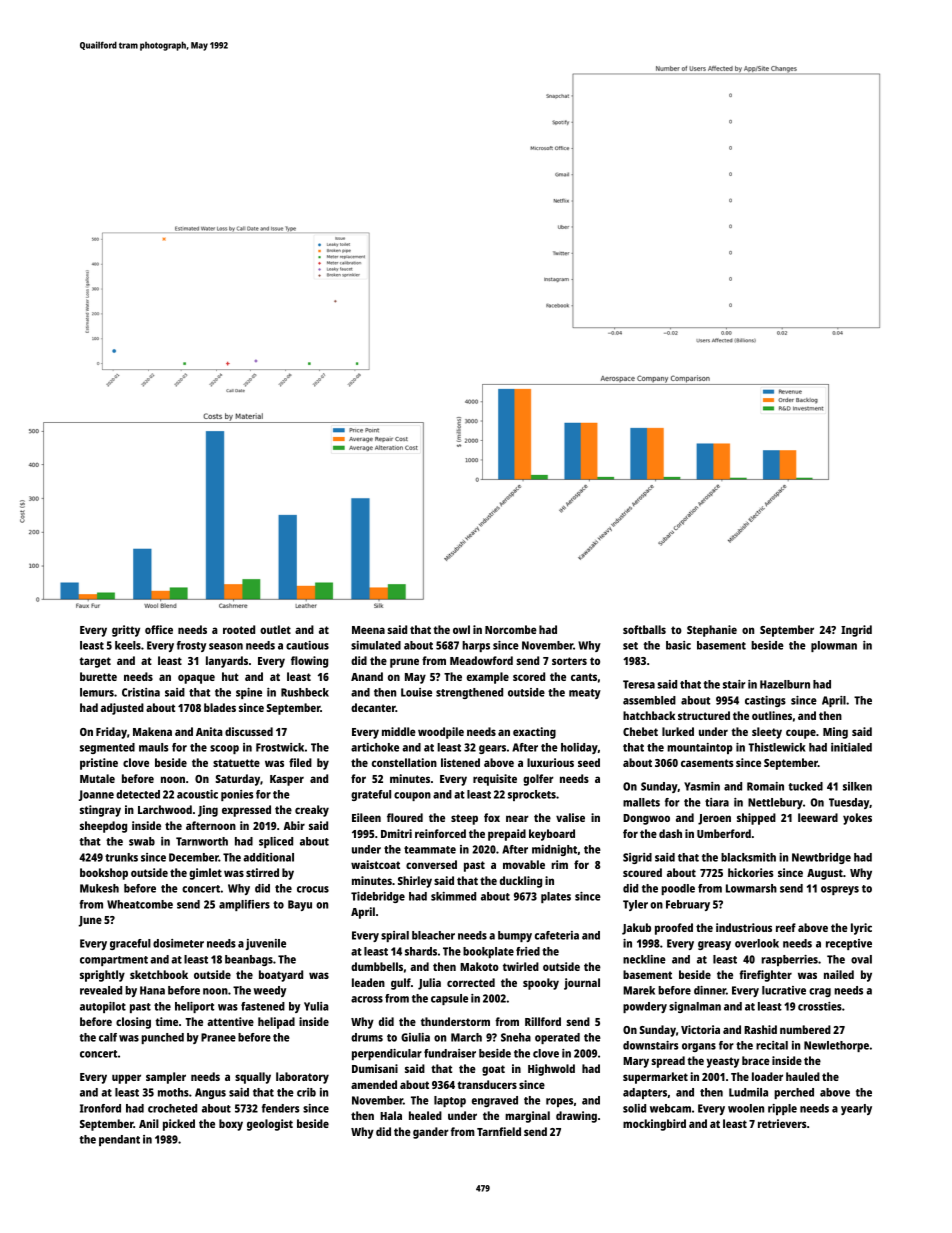 Image resolution: width=952 pixels, height=1233 pixels. I want to click on amended, so click(374, 1084).
